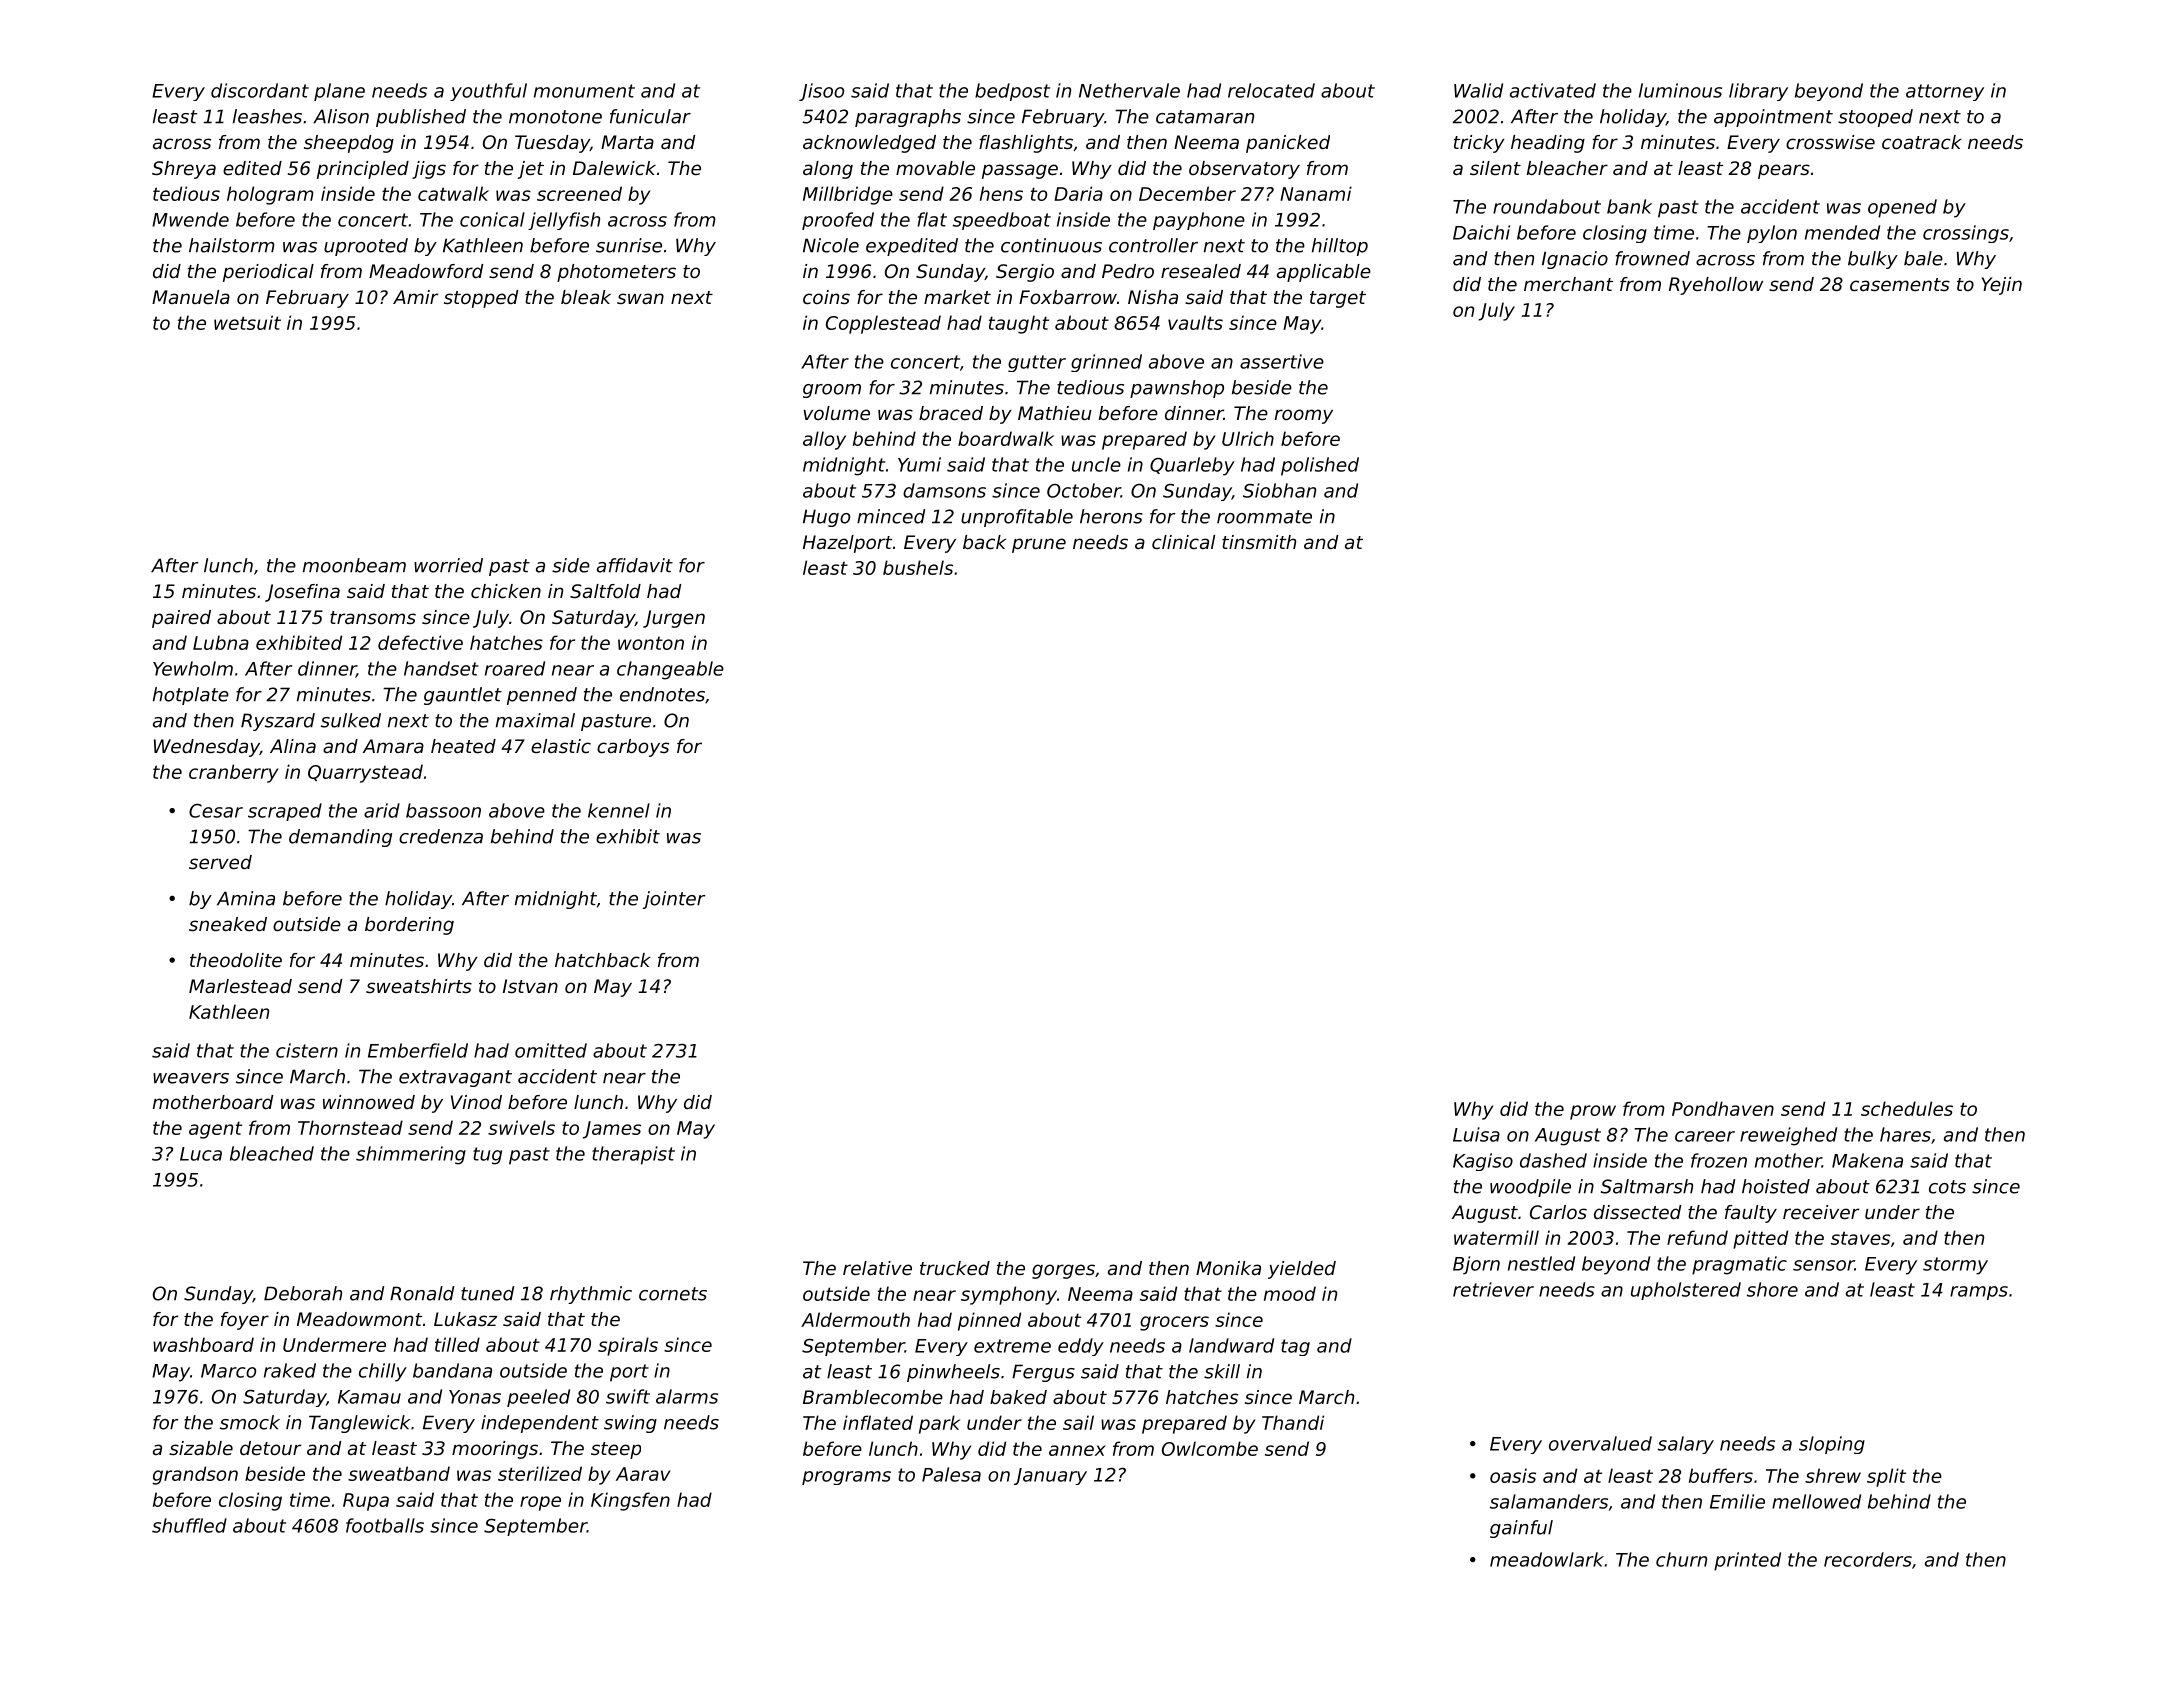 This screenshot has width=2178, height=1683. Describe the element at coordinates (191, 297) in the screenshot. I see `Manuela` at that location.
